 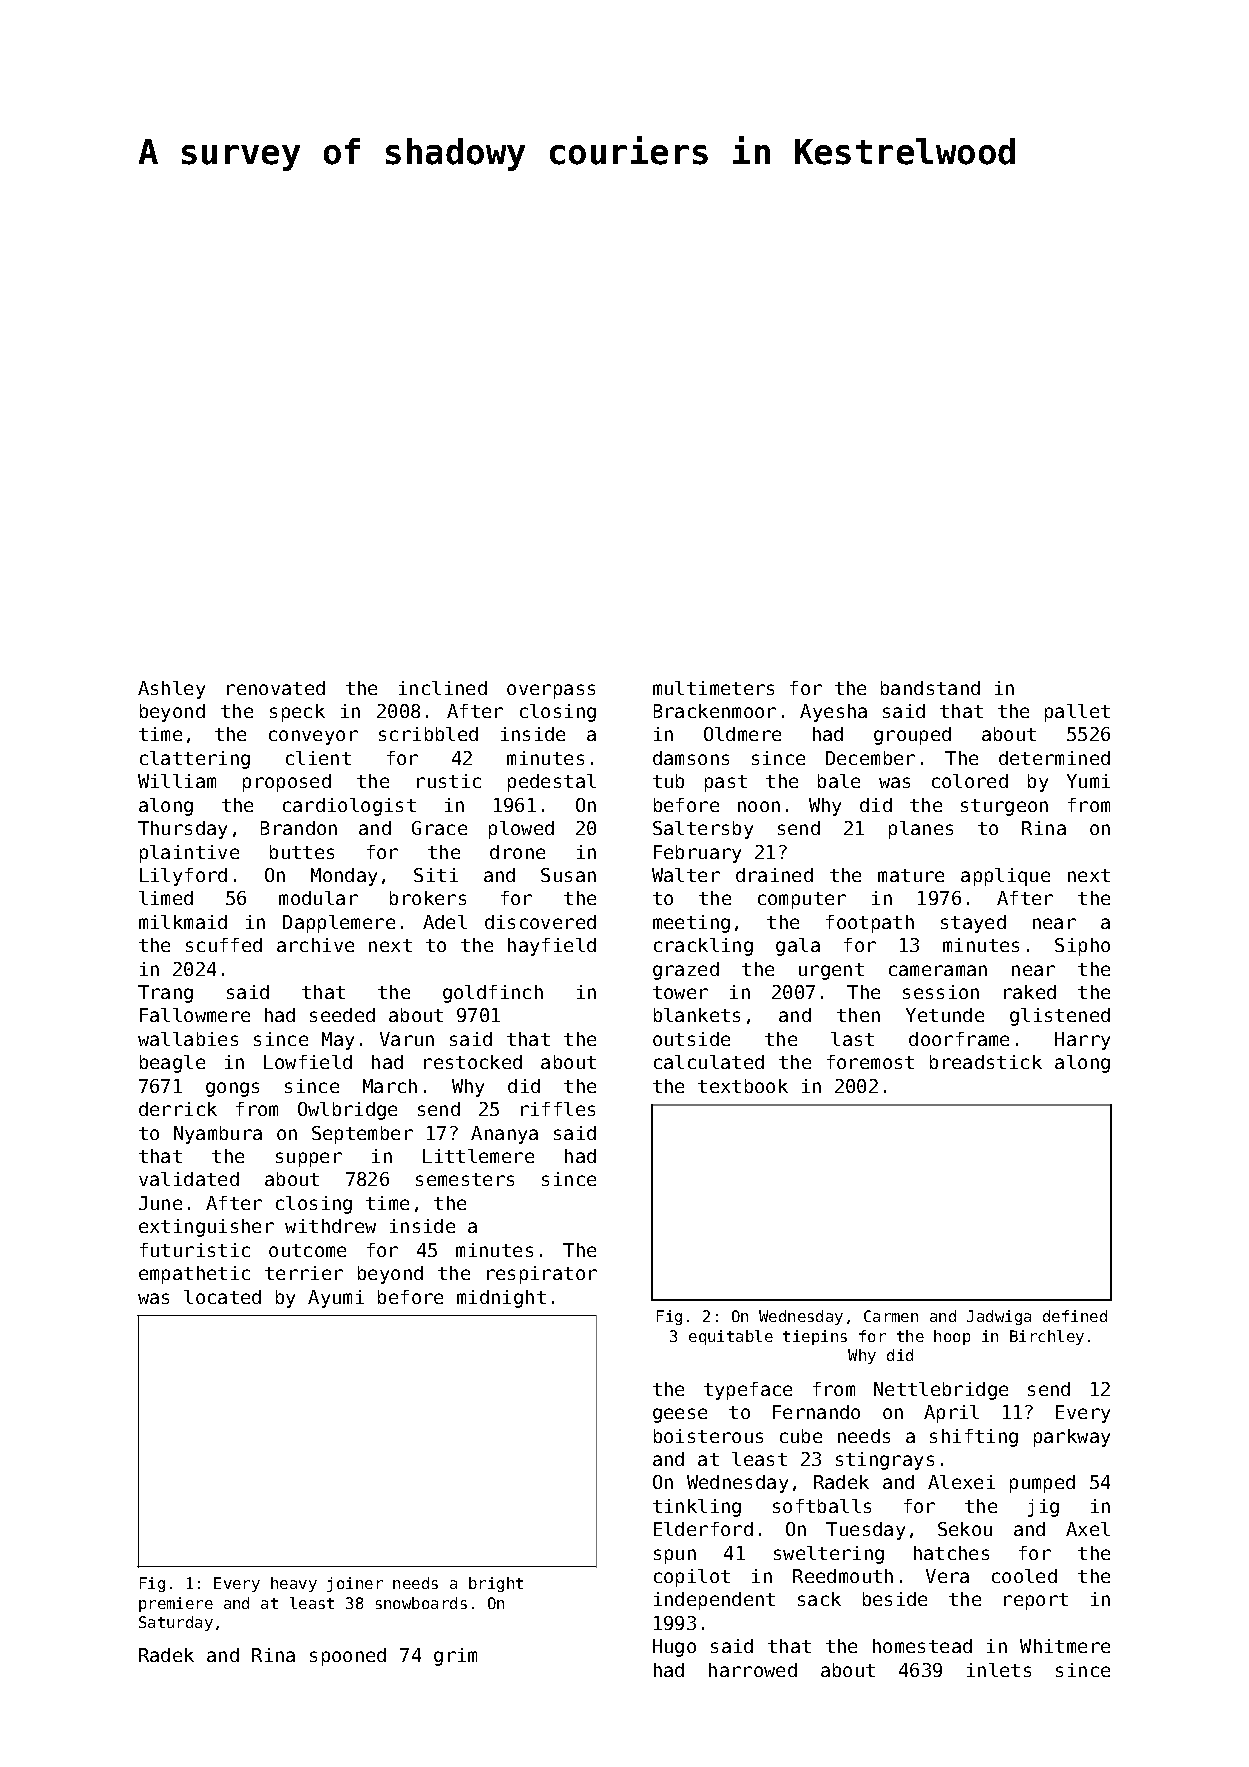 What do you see at coordinates (703, 1529) in the page?
I see `Elderford` at bounding box center [703, 1529].
